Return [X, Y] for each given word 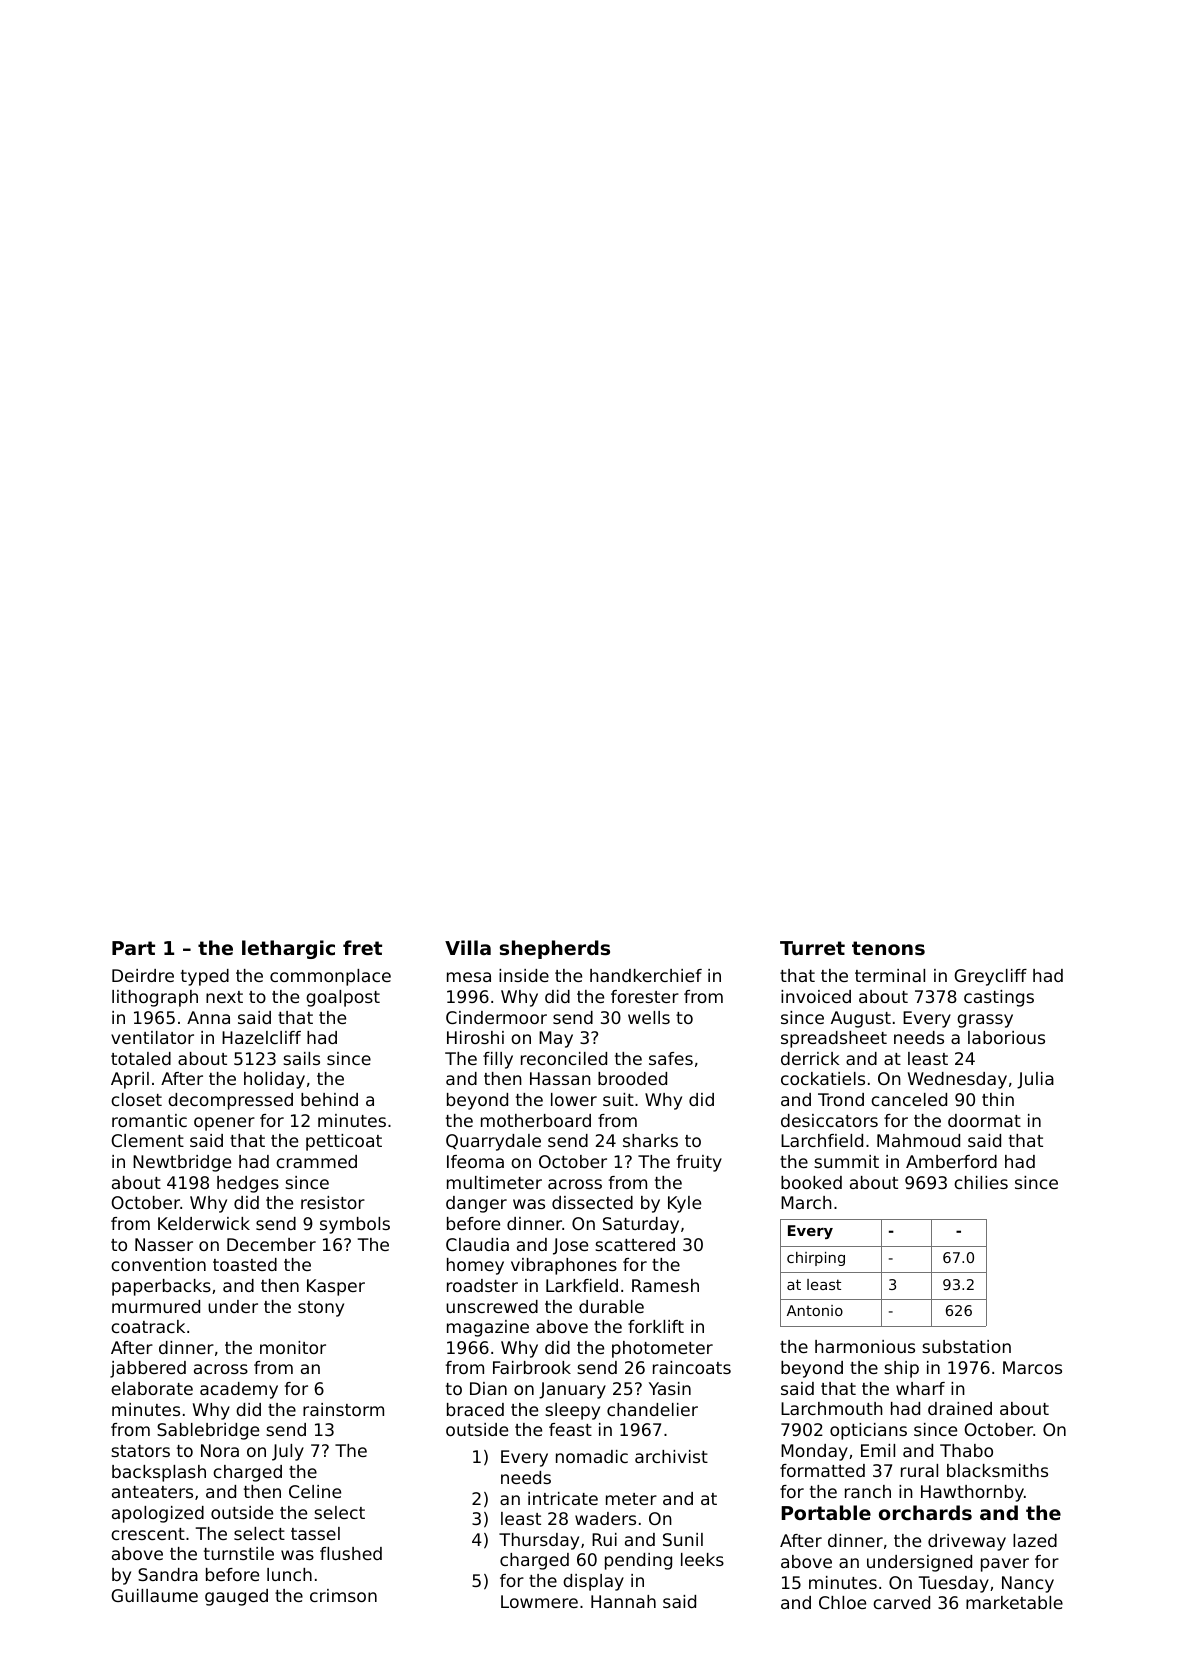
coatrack [148, 1326]
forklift [656, 1326]
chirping [816, 1259]
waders [605, 1518]
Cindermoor [496, 1017]
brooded [632, 1078]
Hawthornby [972, 1493]
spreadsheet [834, 1039]
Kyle [684, 1204]
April [130, 1080]
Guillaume [154, 1595]
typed [205, 977]
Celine [315, 1491]
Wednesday [957, 1080]
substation [966, 1346]
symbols [355, 1225]
